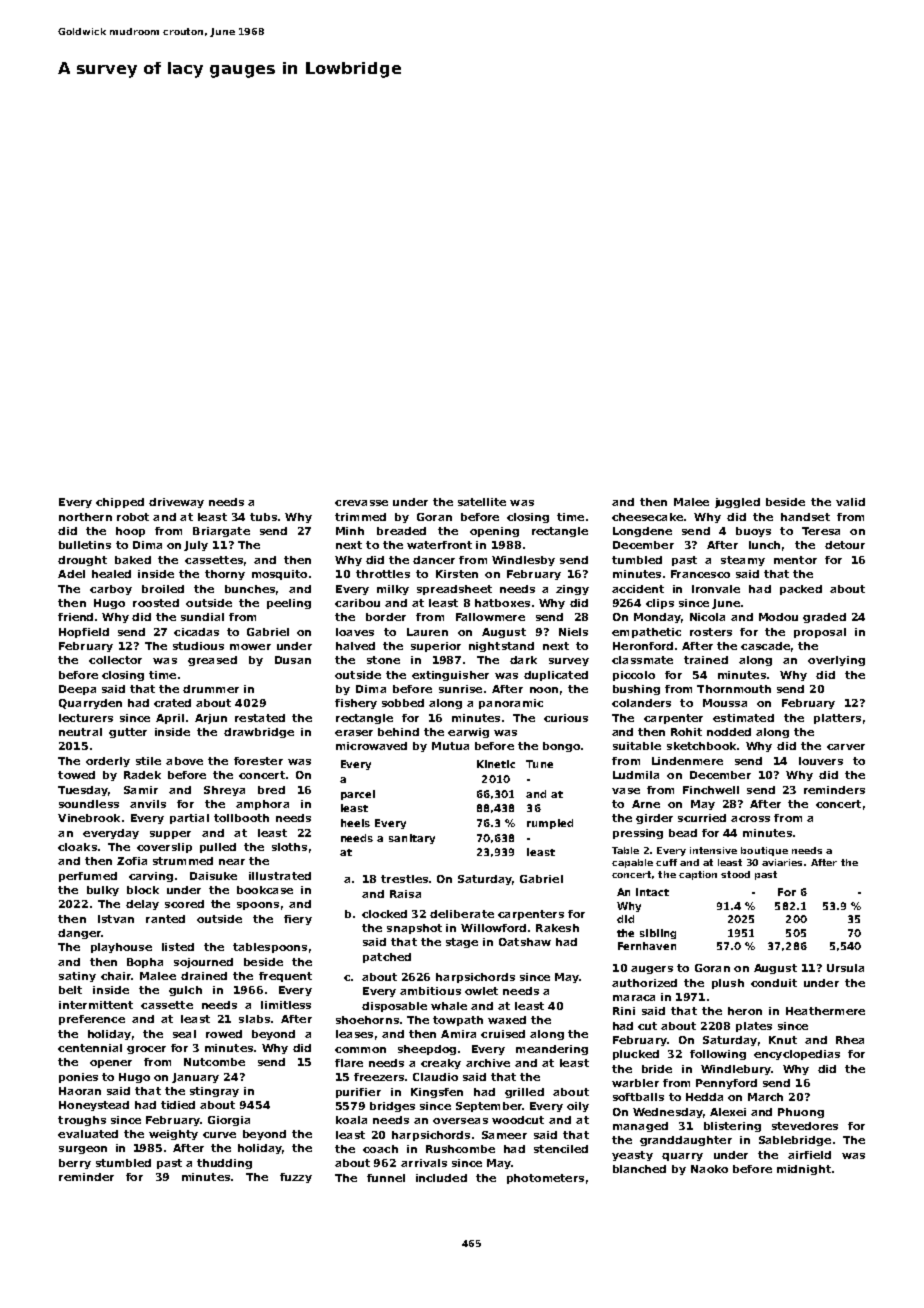 Image resolution: width=924 pixels, height=1308 pixels. I want to click on Hopfield, so click(84, 633).
